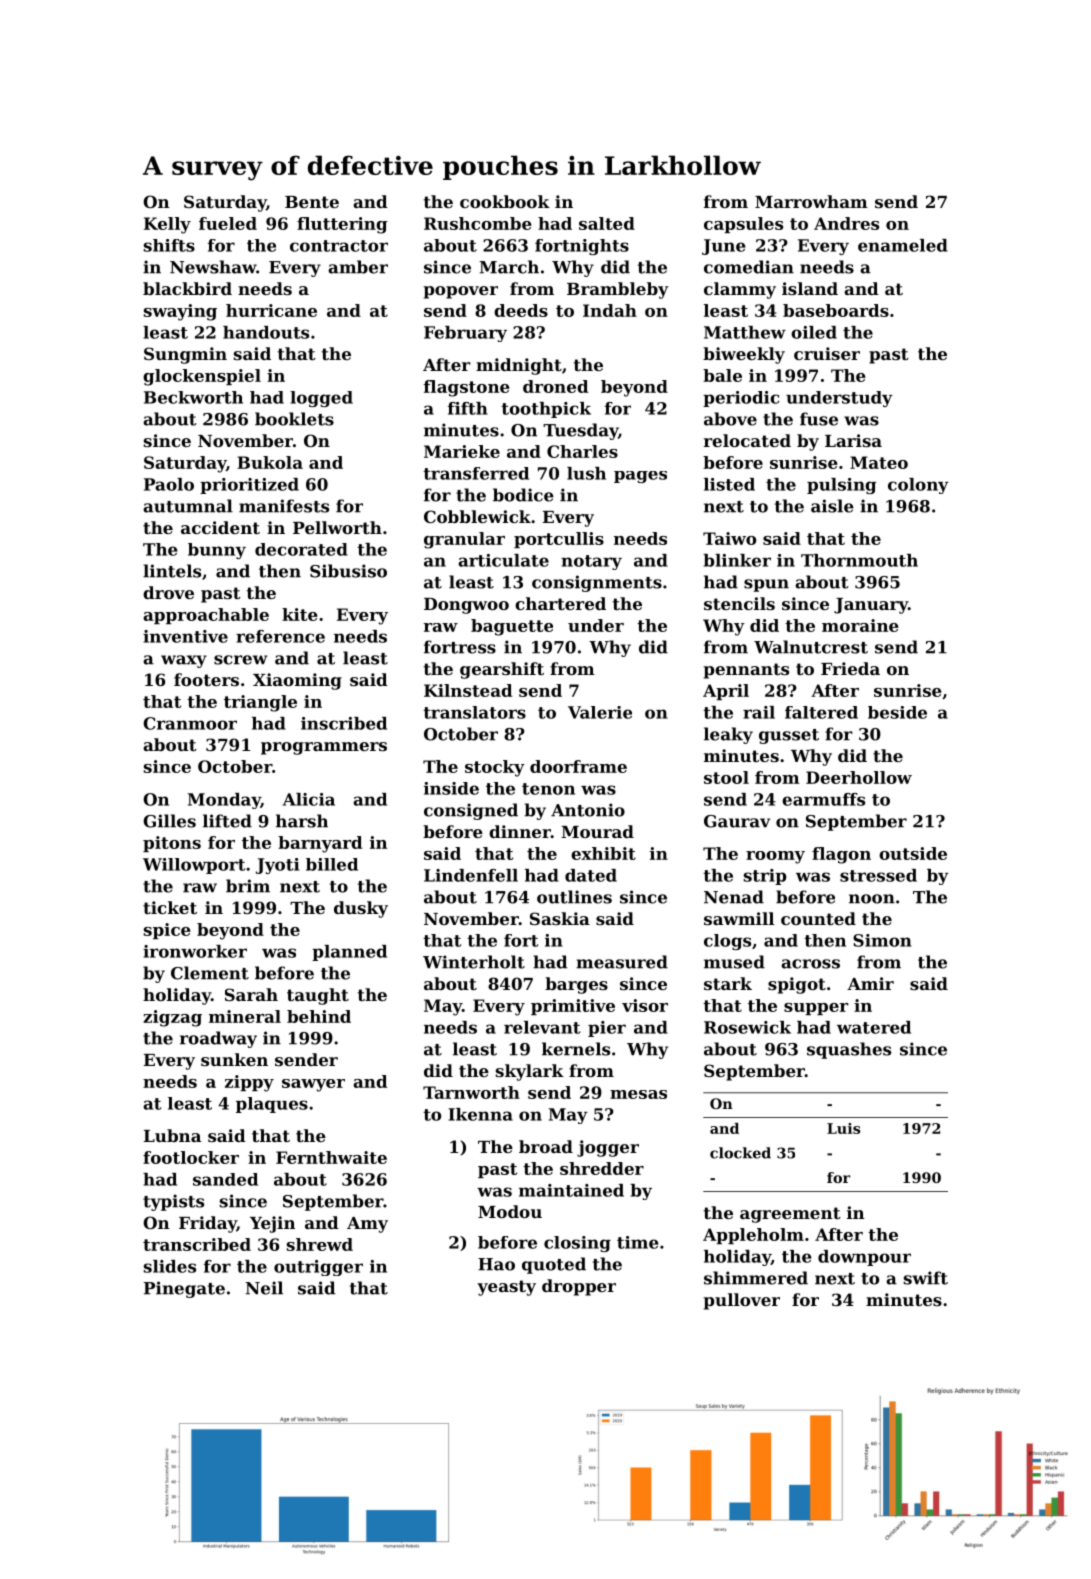  Describe the element at coordinates (918, 486) in the screenshot. I see `colony` at that location.
